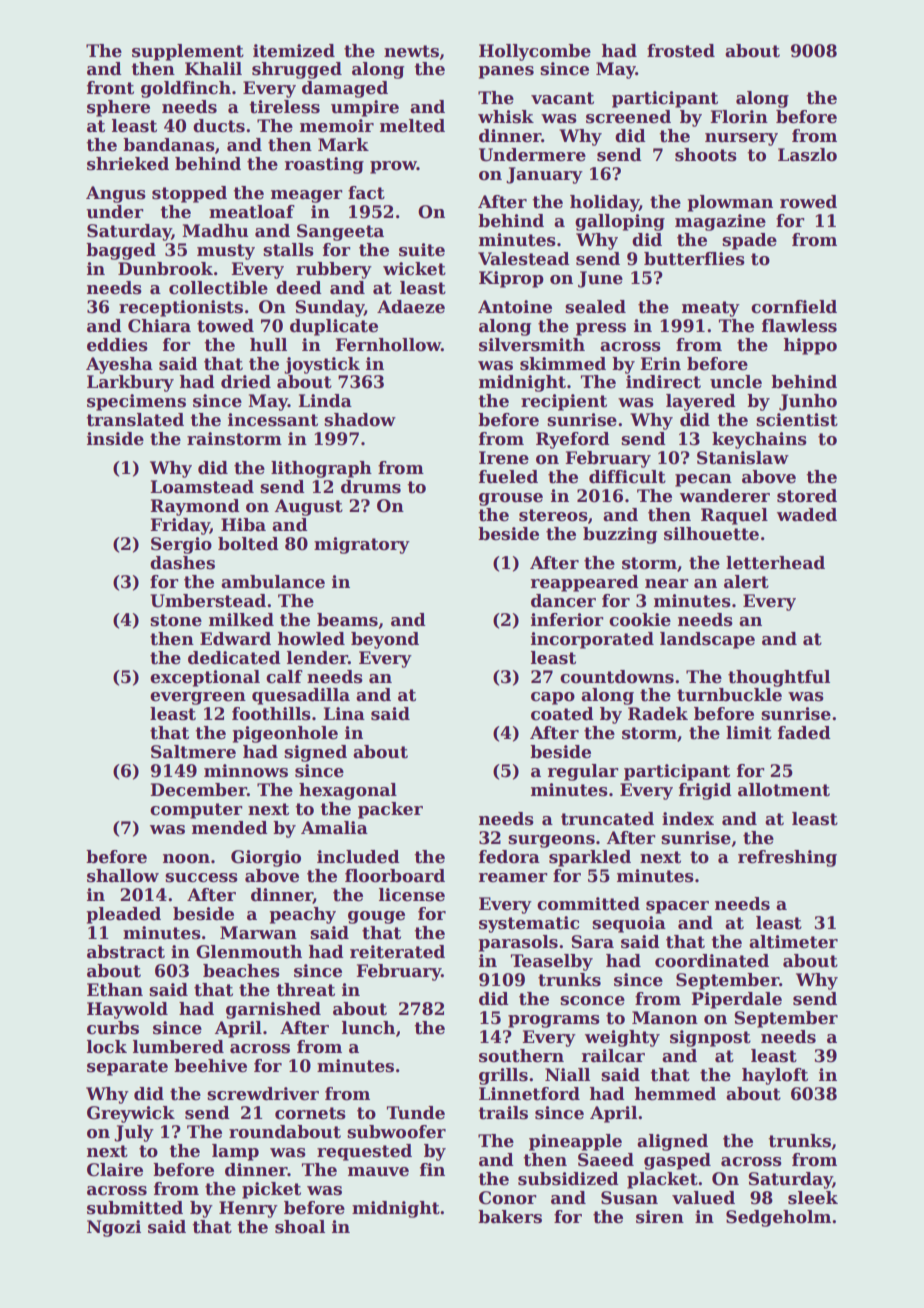  I want to click on evergreen, so click(198, 698).
